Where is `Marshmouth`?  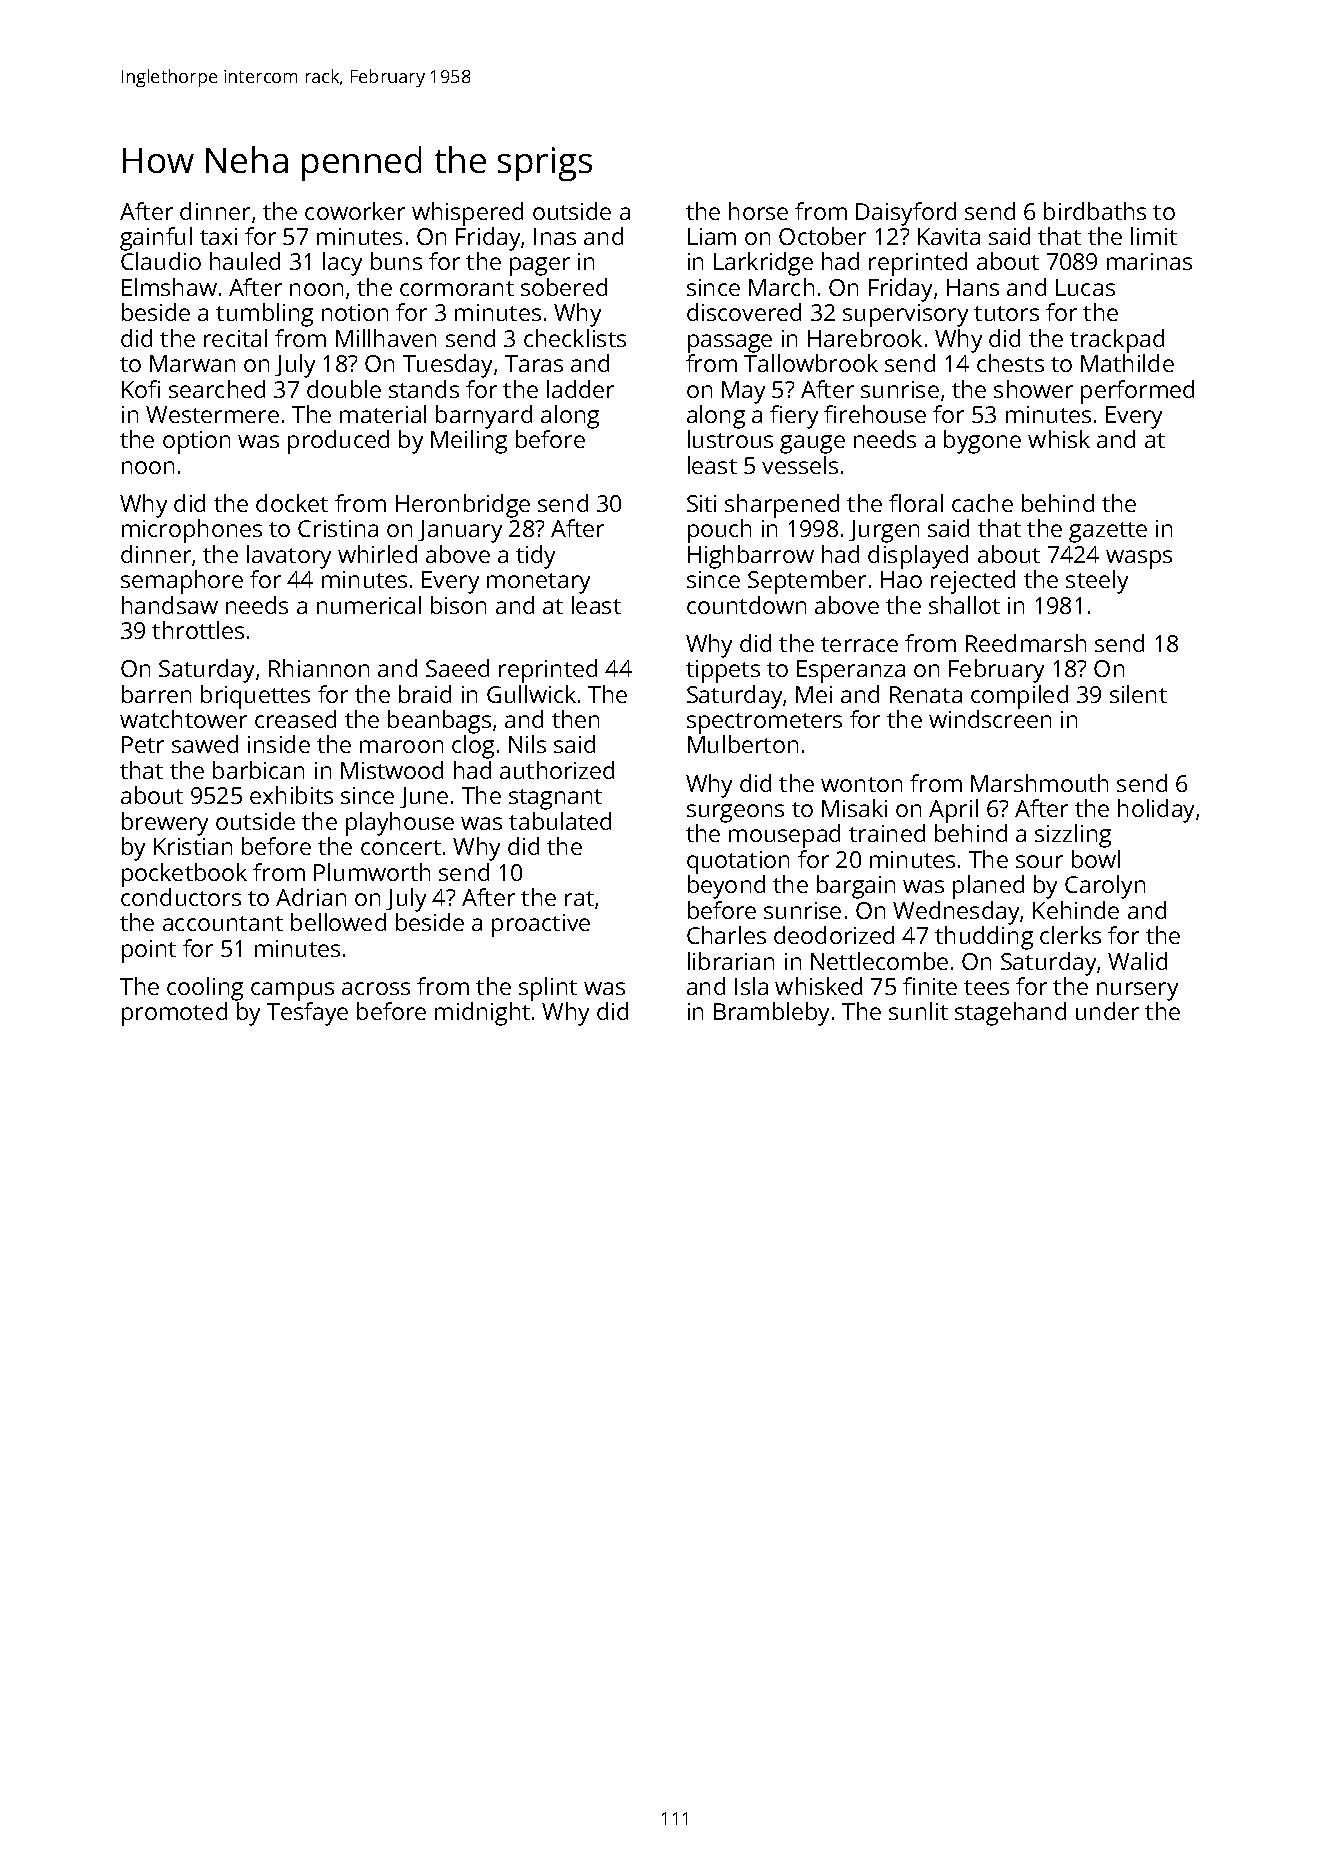
Marshmouth is located at coordinates (1039, 783).
